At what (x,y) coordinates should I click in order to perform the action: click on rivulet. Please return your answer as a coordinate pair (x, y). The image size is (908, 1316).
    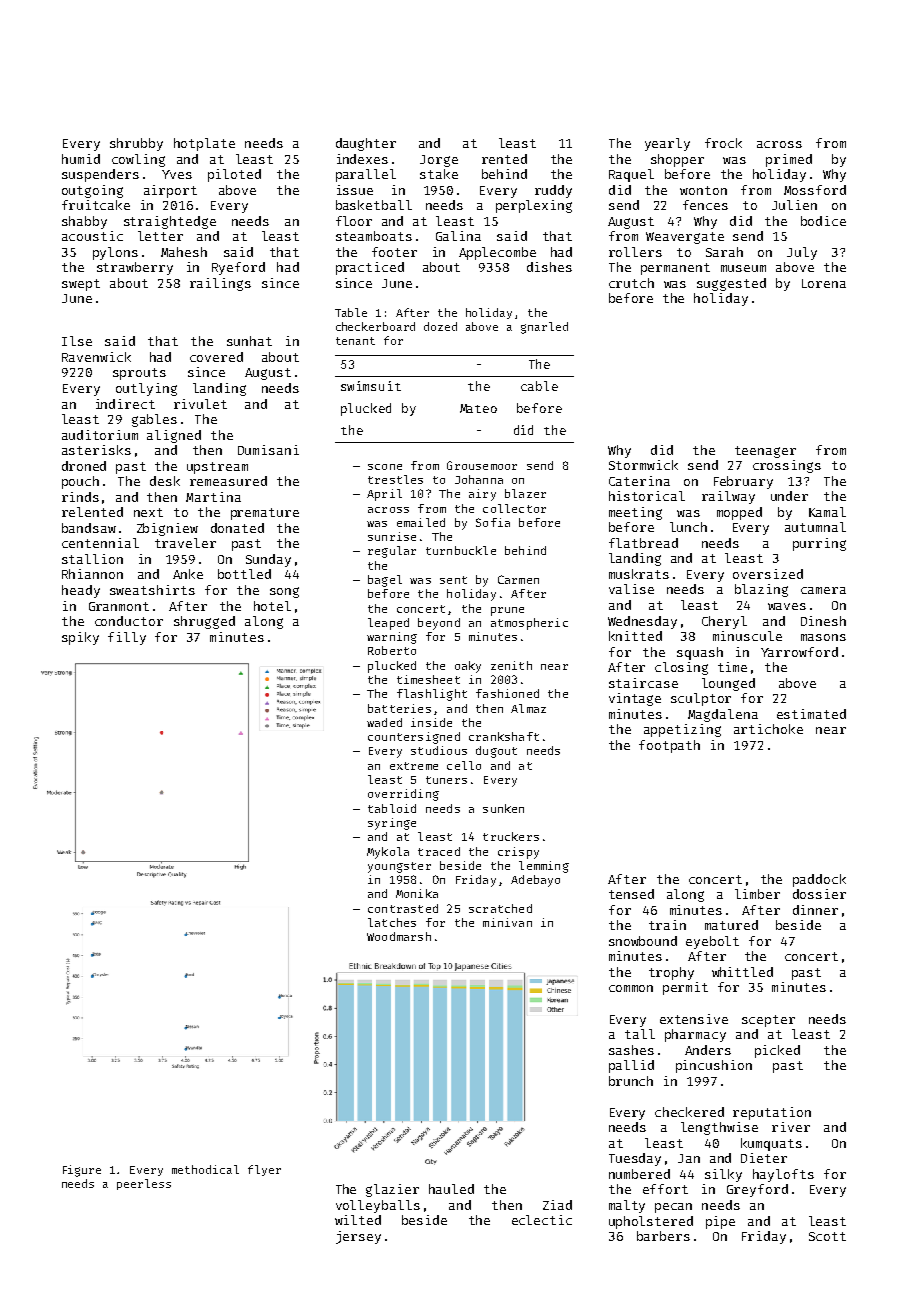
    Looking at the image, I should click on (200, 404).
